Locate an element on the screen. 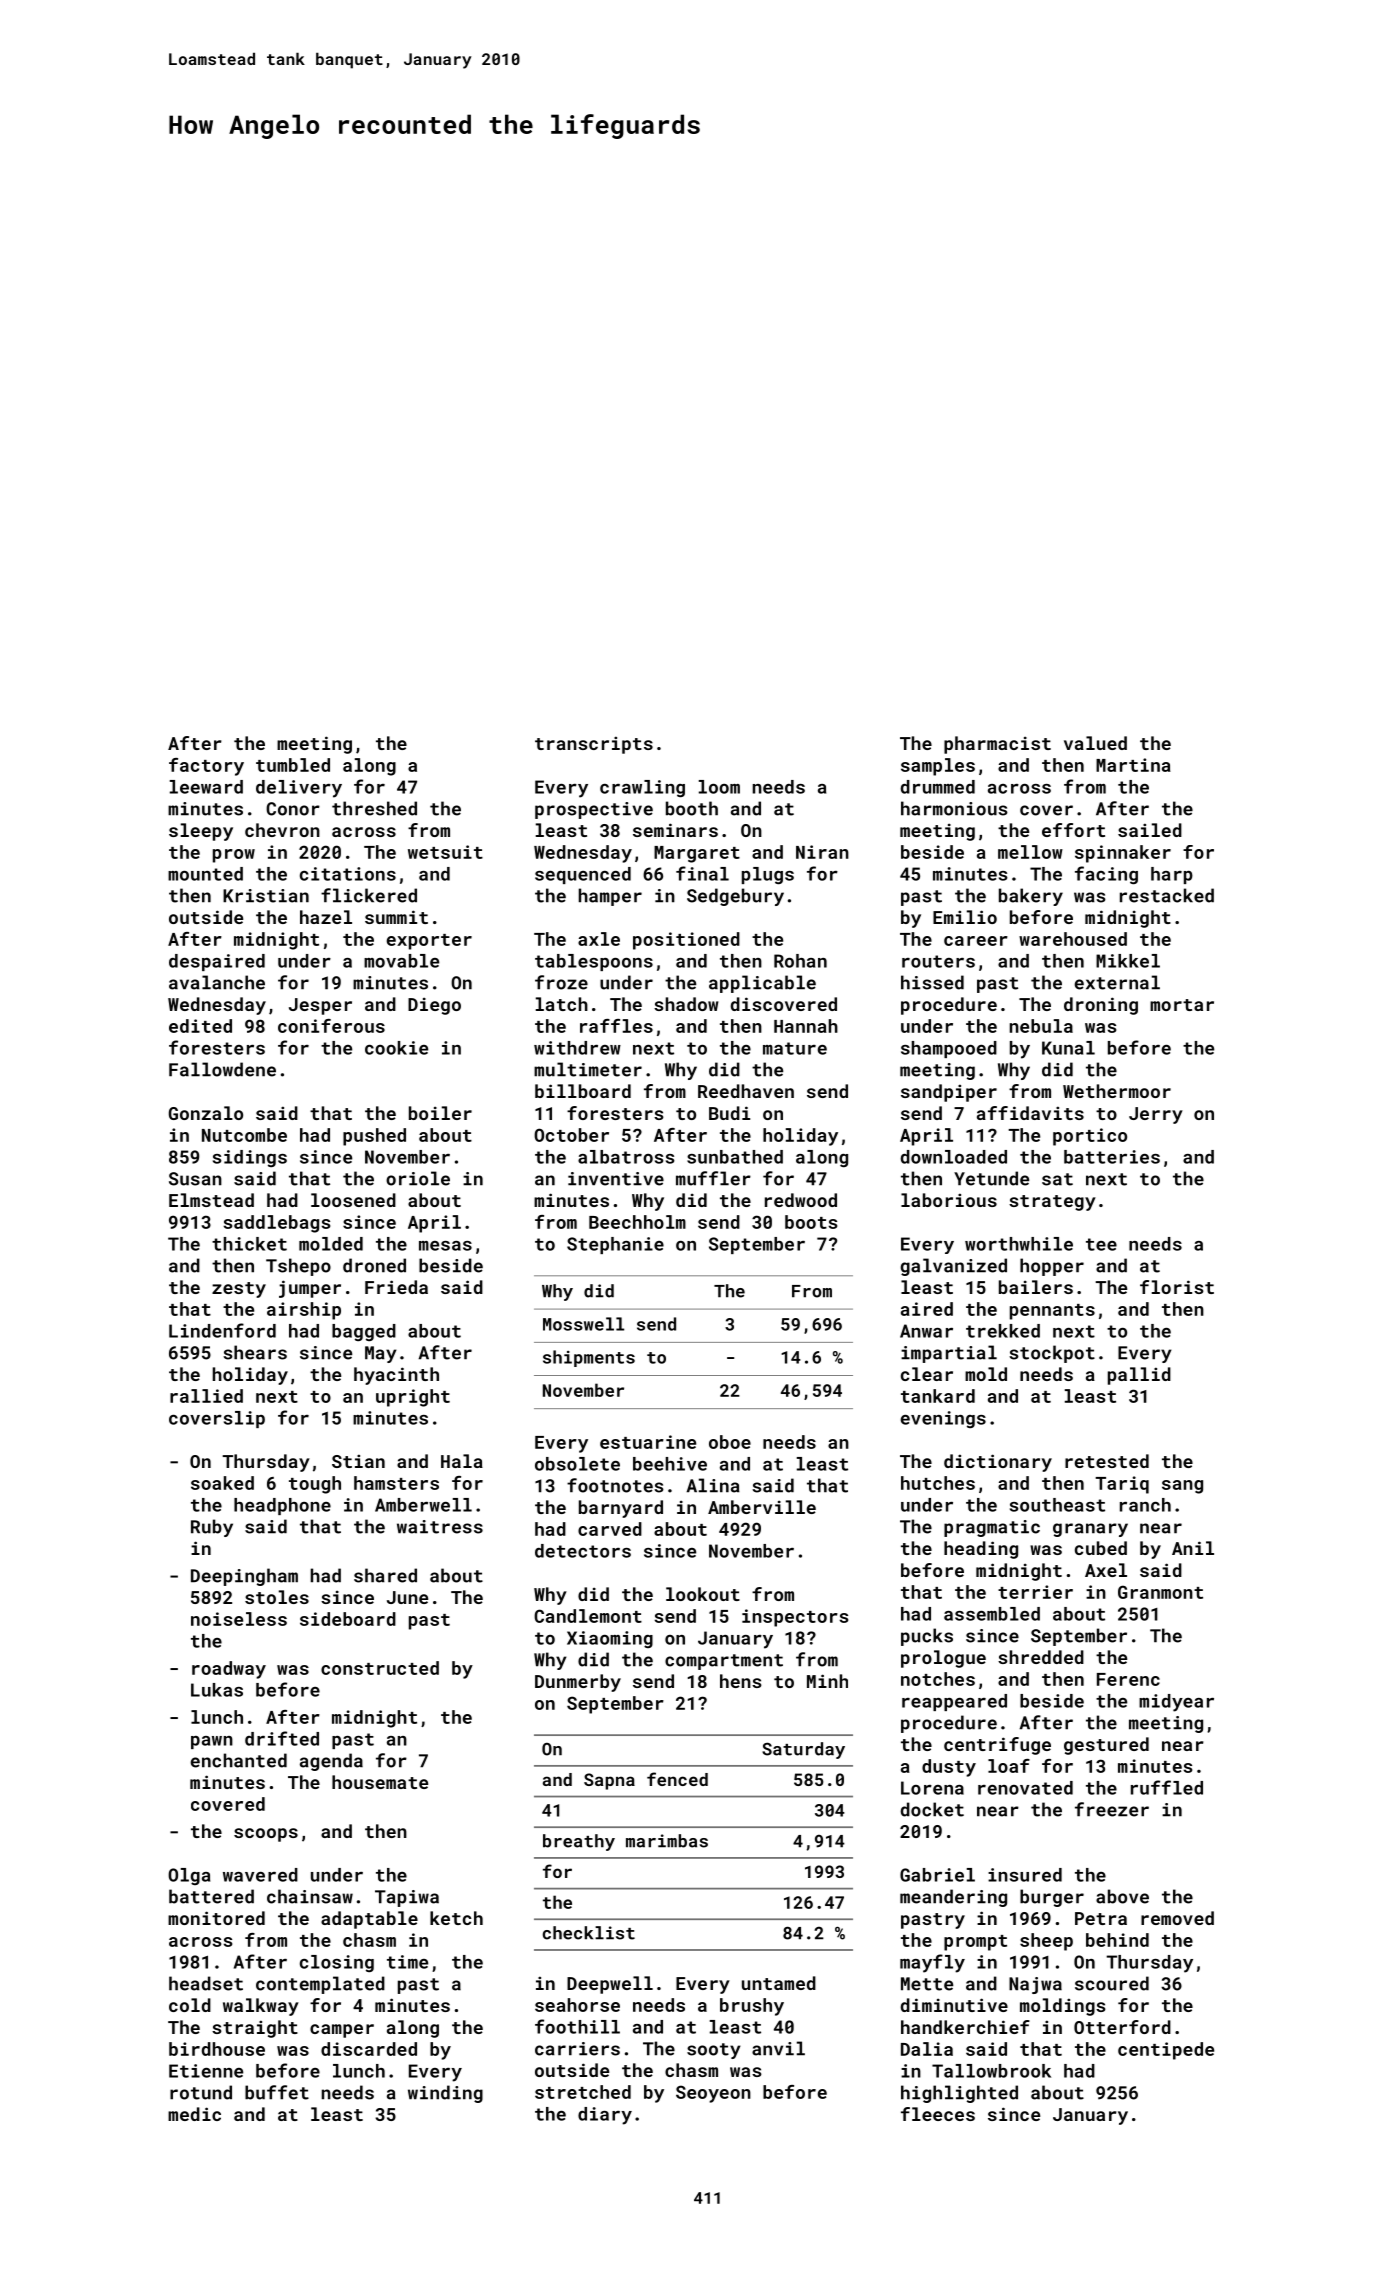 The width and height of the screenshot is (1387, 2285). Seoyeon is located at coordinates (713, 2094).
